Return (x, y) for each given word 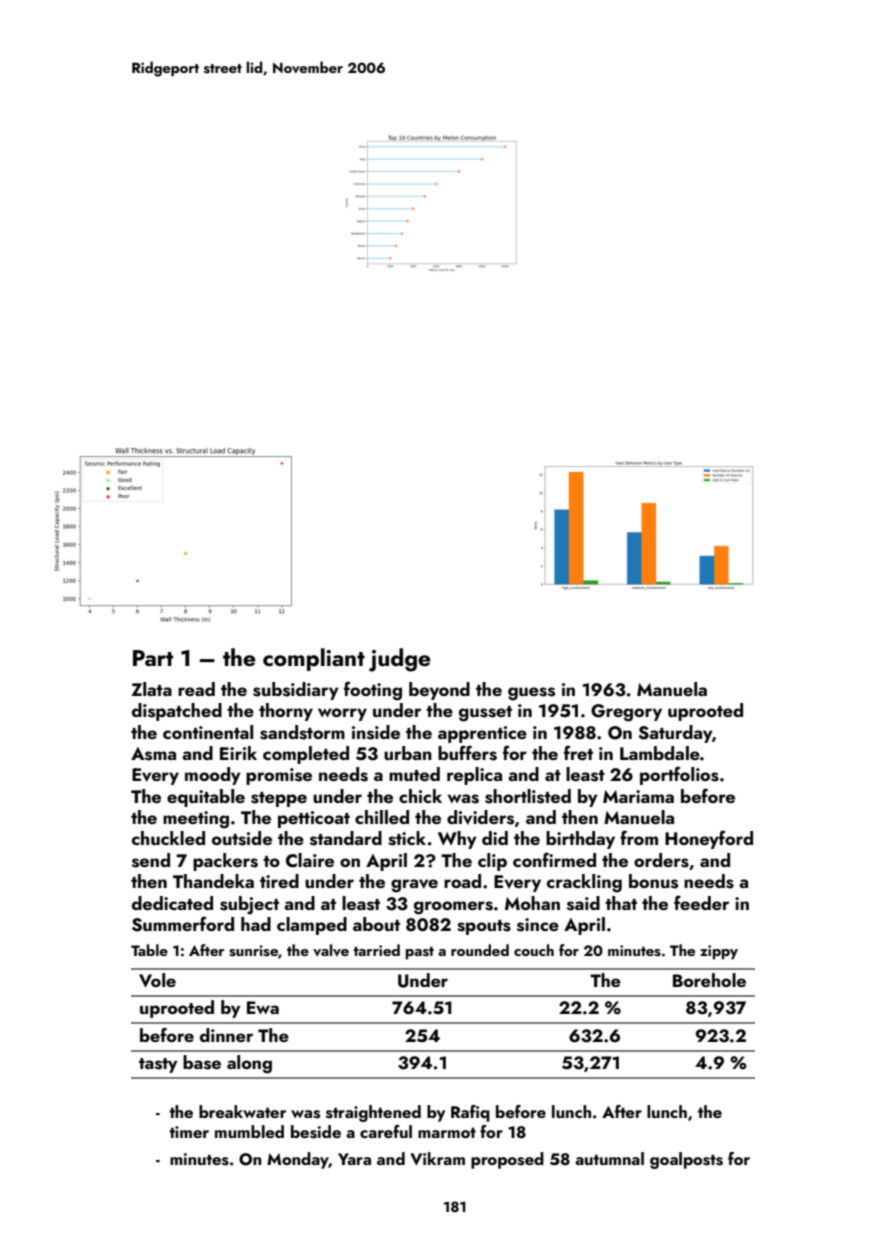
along (249, 1064)
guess (531, 694)
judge (400, 660)
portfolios (679, 775)
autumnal (609, 1158)
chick (420, 796)
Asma (153, 754)
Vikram (437, 1158)
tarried (376, 950)
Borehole (709, 980)
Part (153, 658)
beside (316, 1132)
